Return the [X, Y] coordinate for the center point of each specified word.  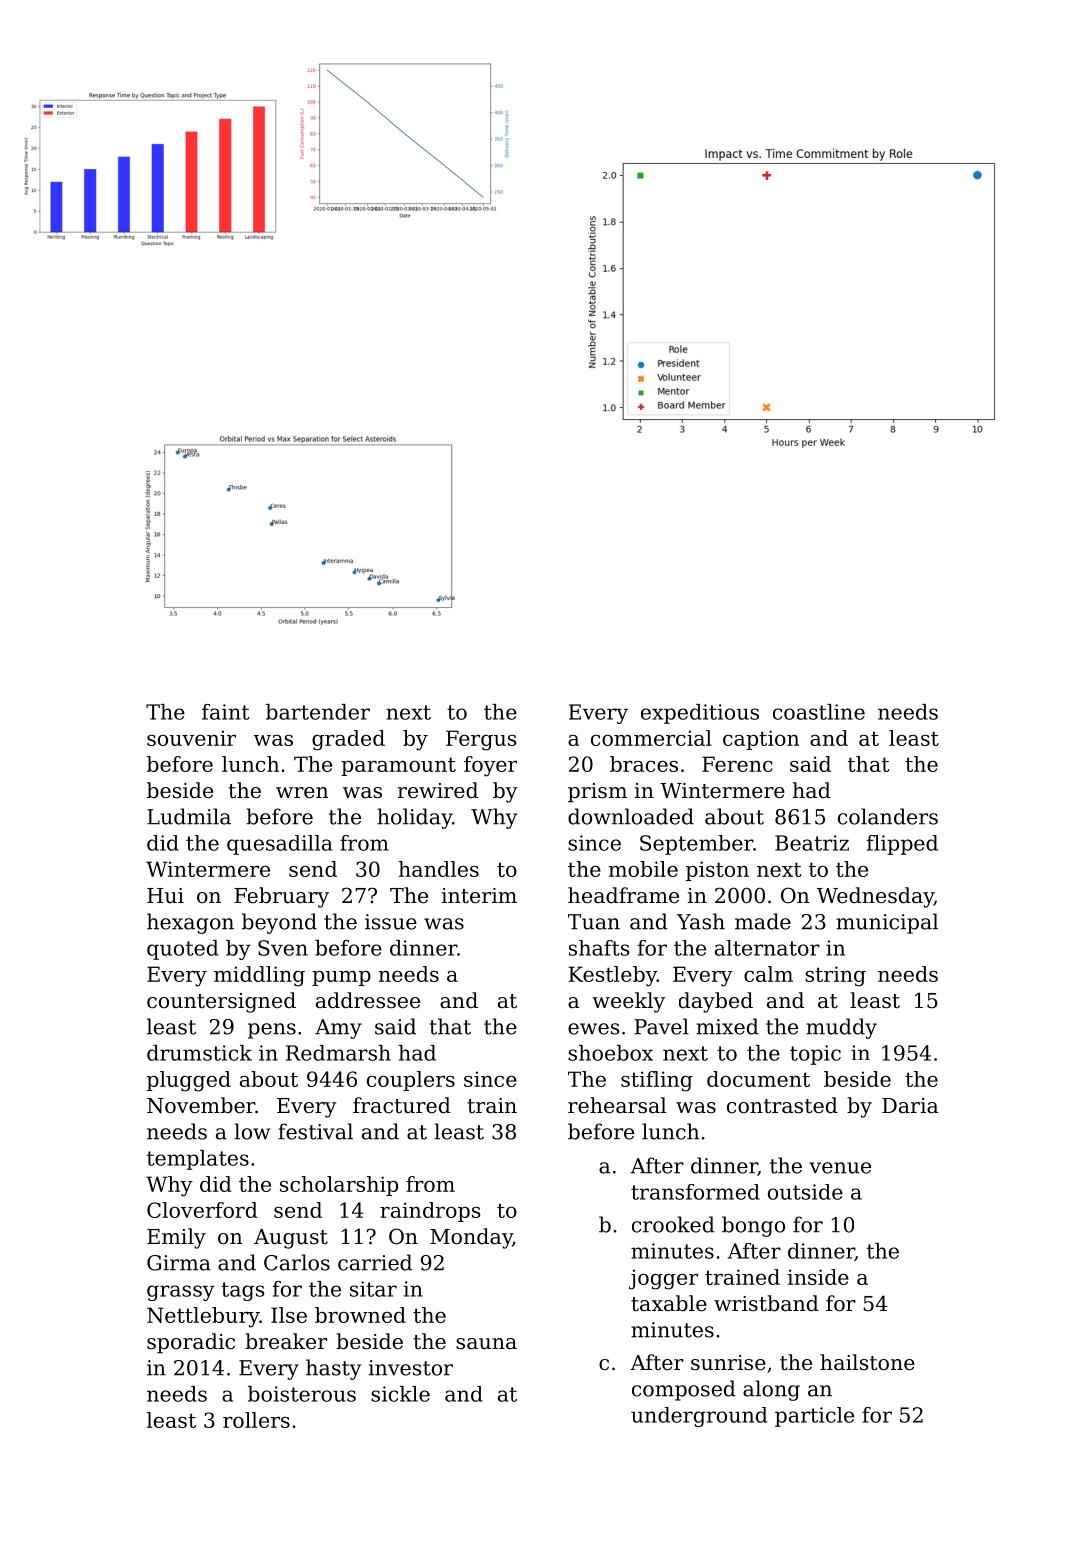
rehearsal [617, 1105]
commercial [651, 738]
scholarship [339, 1186]
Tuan [594, 922]
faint [226, 712]
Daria [910, 1106]
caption [761, 740]
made [763, 921]
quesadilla [280, 845]
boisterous [302, 1394]
